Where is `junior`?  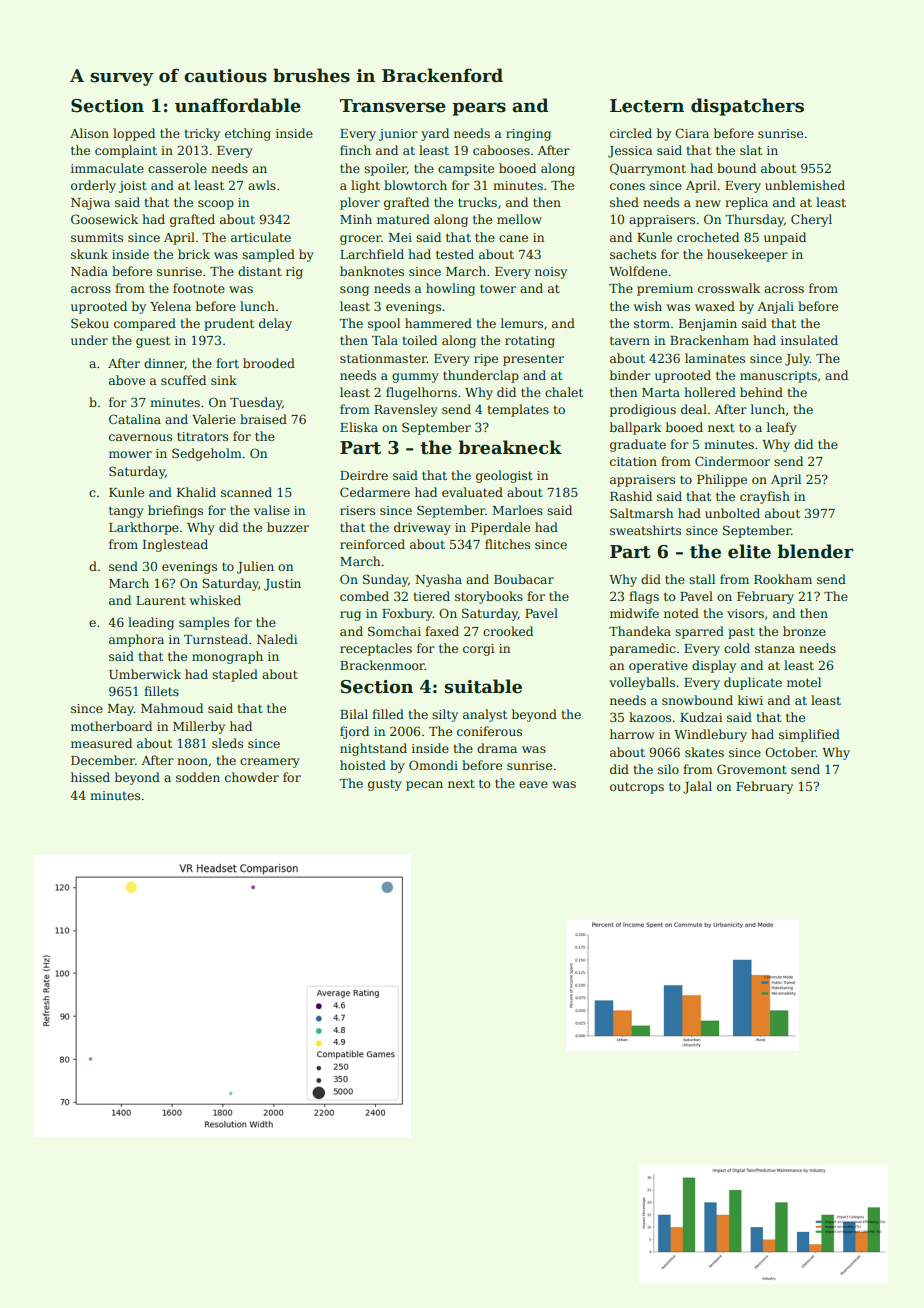 junior is located at coordinates (398, 135).
